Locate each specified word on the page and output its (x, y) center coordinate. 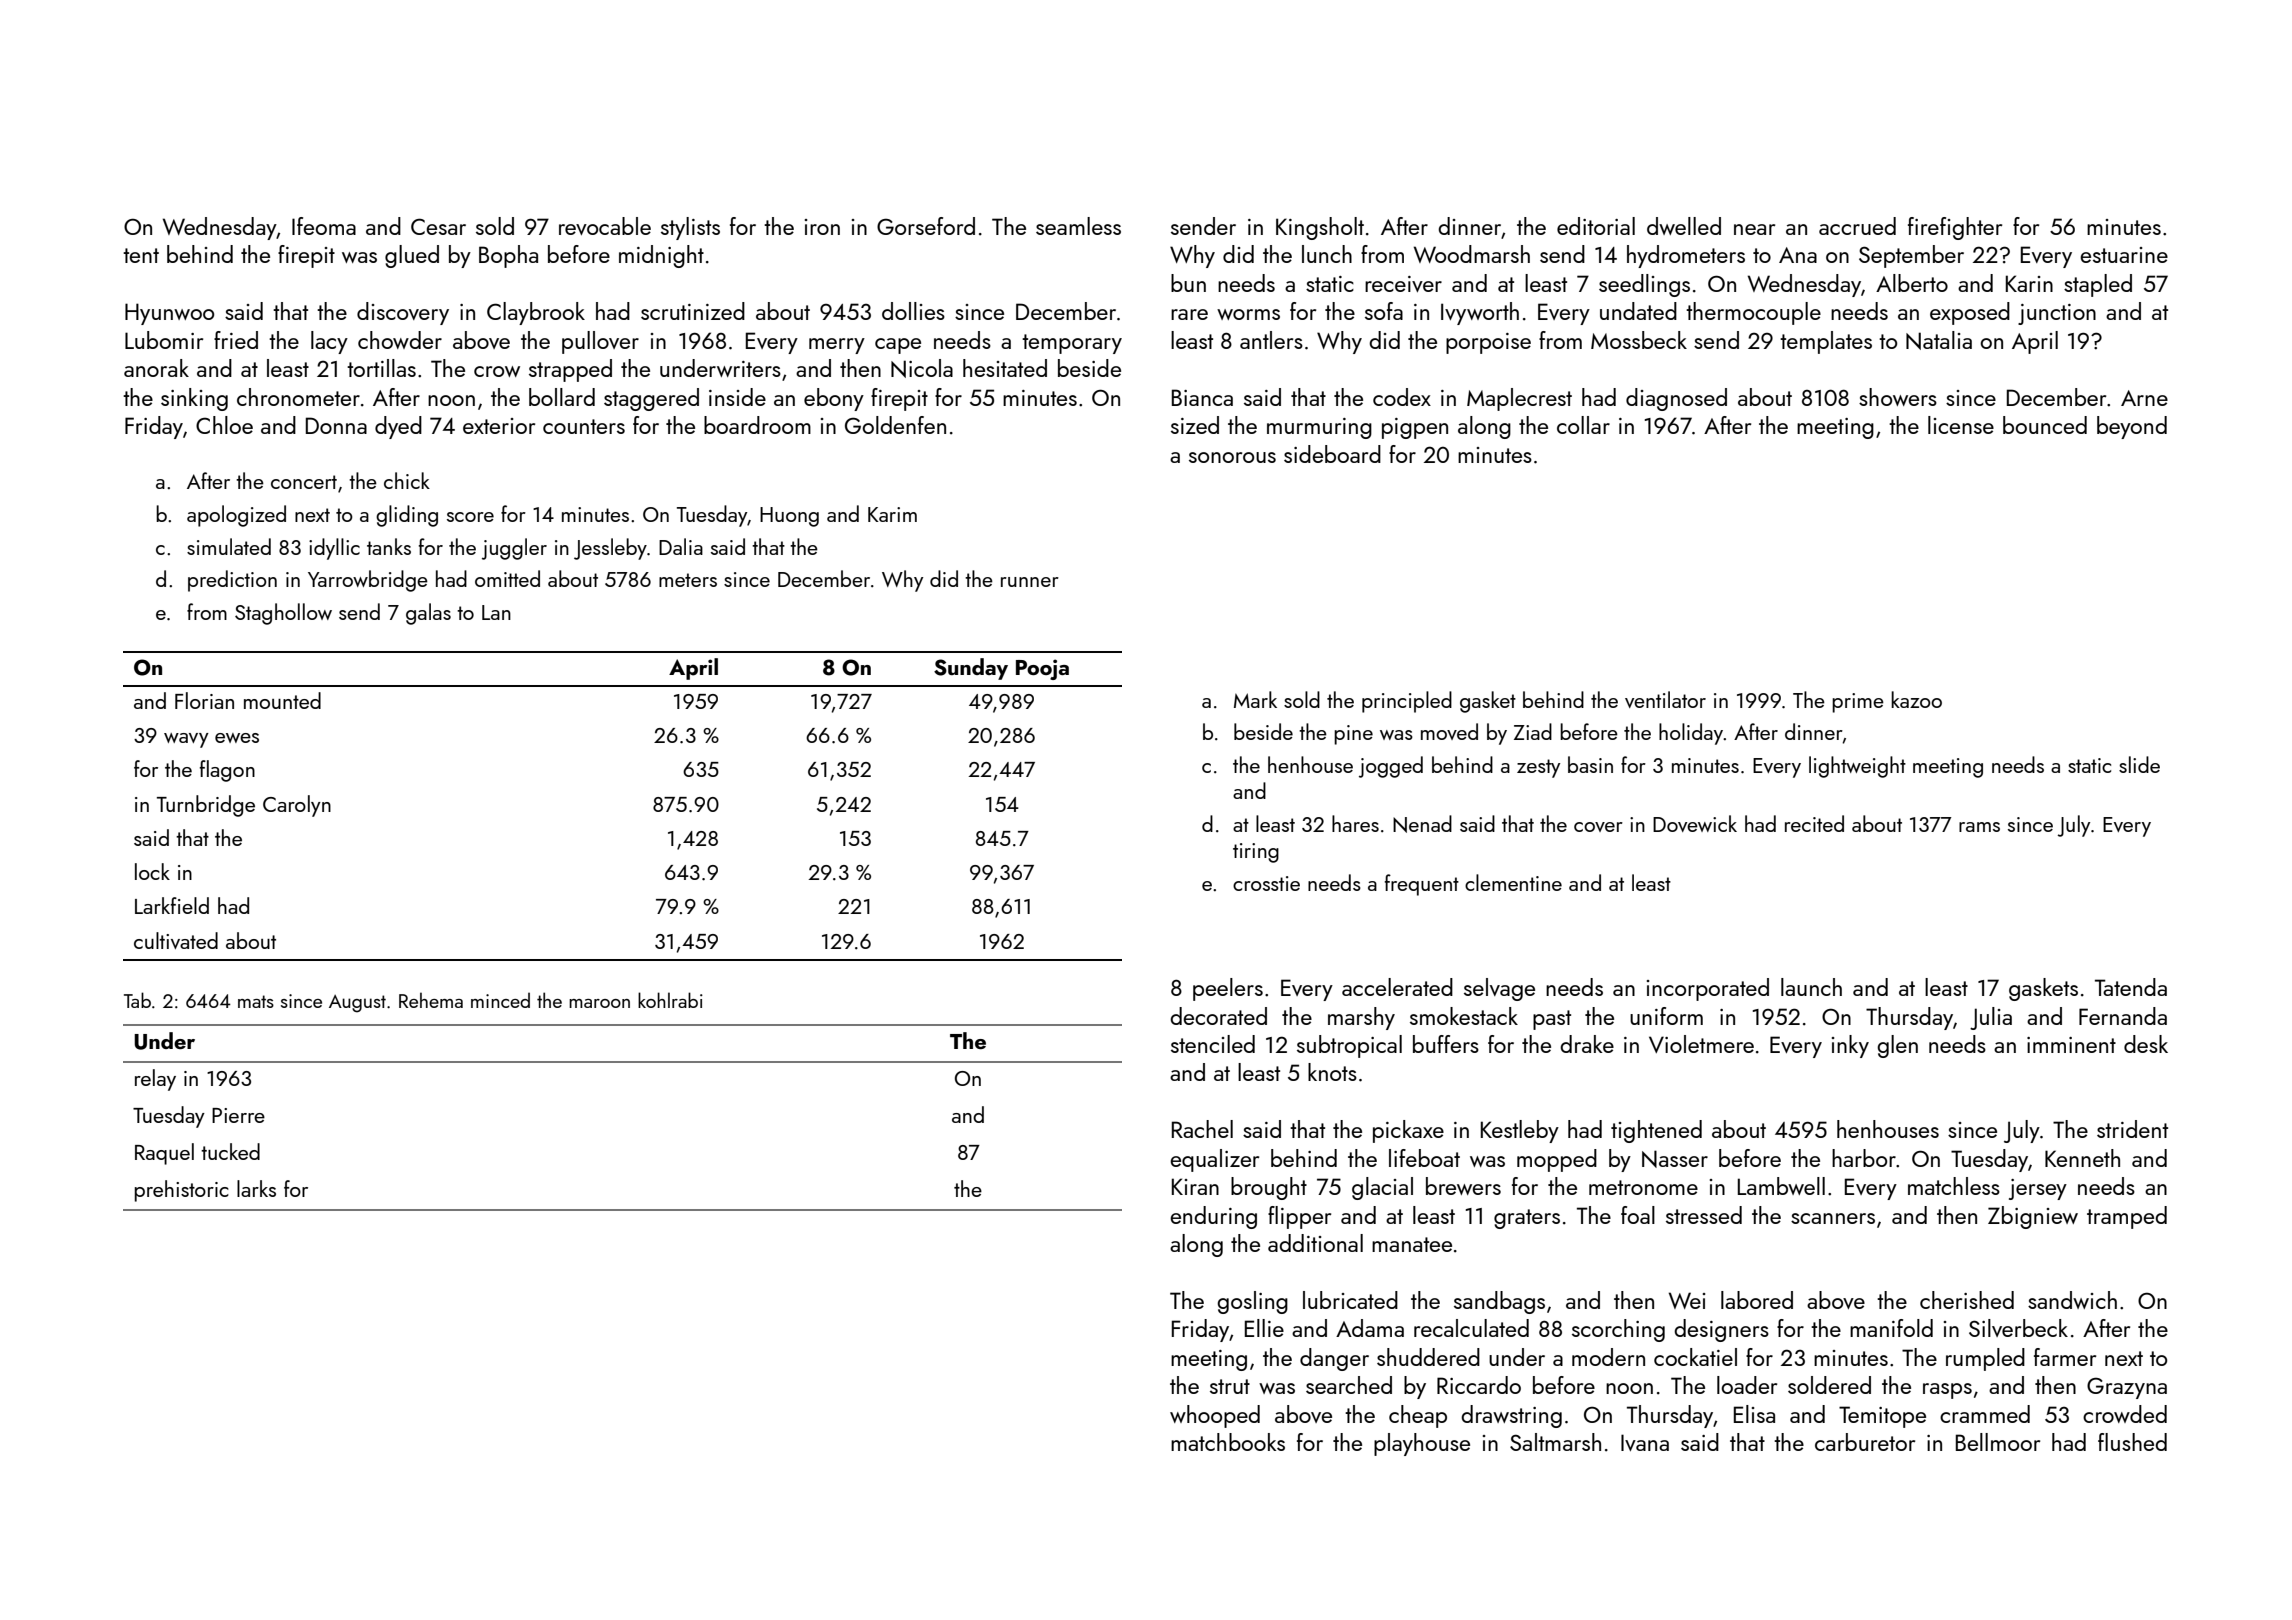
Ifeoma (324, 226)
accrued (1857, 226)
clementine (1513, 882)
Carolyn (297, 806)
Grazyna (2127, 1388)
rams (1979, 827)
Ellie (1264, 1328)
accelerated (1397, 987)
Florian (204, 700)
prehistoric (182, 1191)
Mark (1255, 699)
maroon (599, 1003)
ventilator (1665, 699)
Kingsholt (1320, 228)
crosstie (1266, 883)
